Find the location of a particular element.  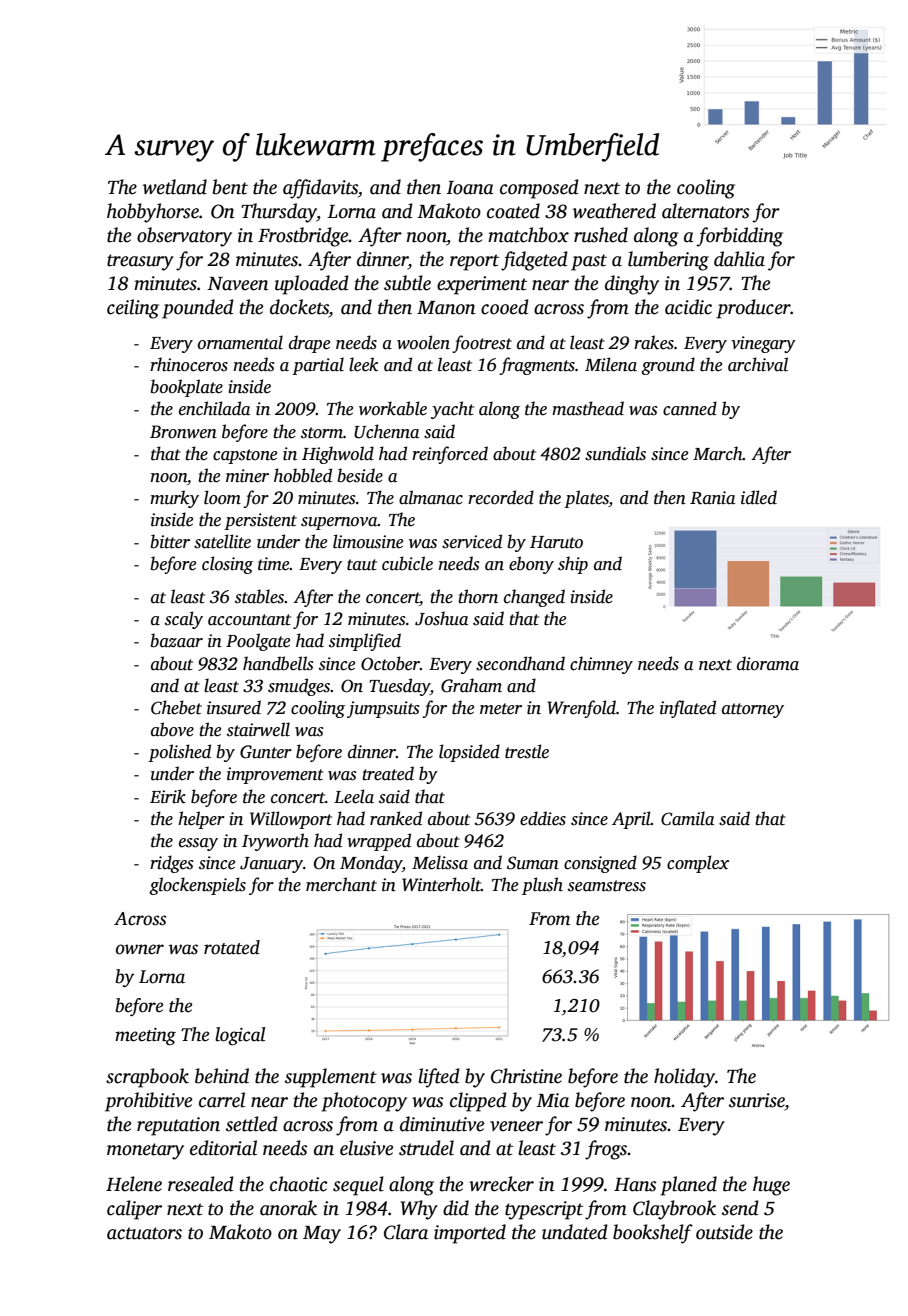

Bronwen is located at coordinates (183, 432).
